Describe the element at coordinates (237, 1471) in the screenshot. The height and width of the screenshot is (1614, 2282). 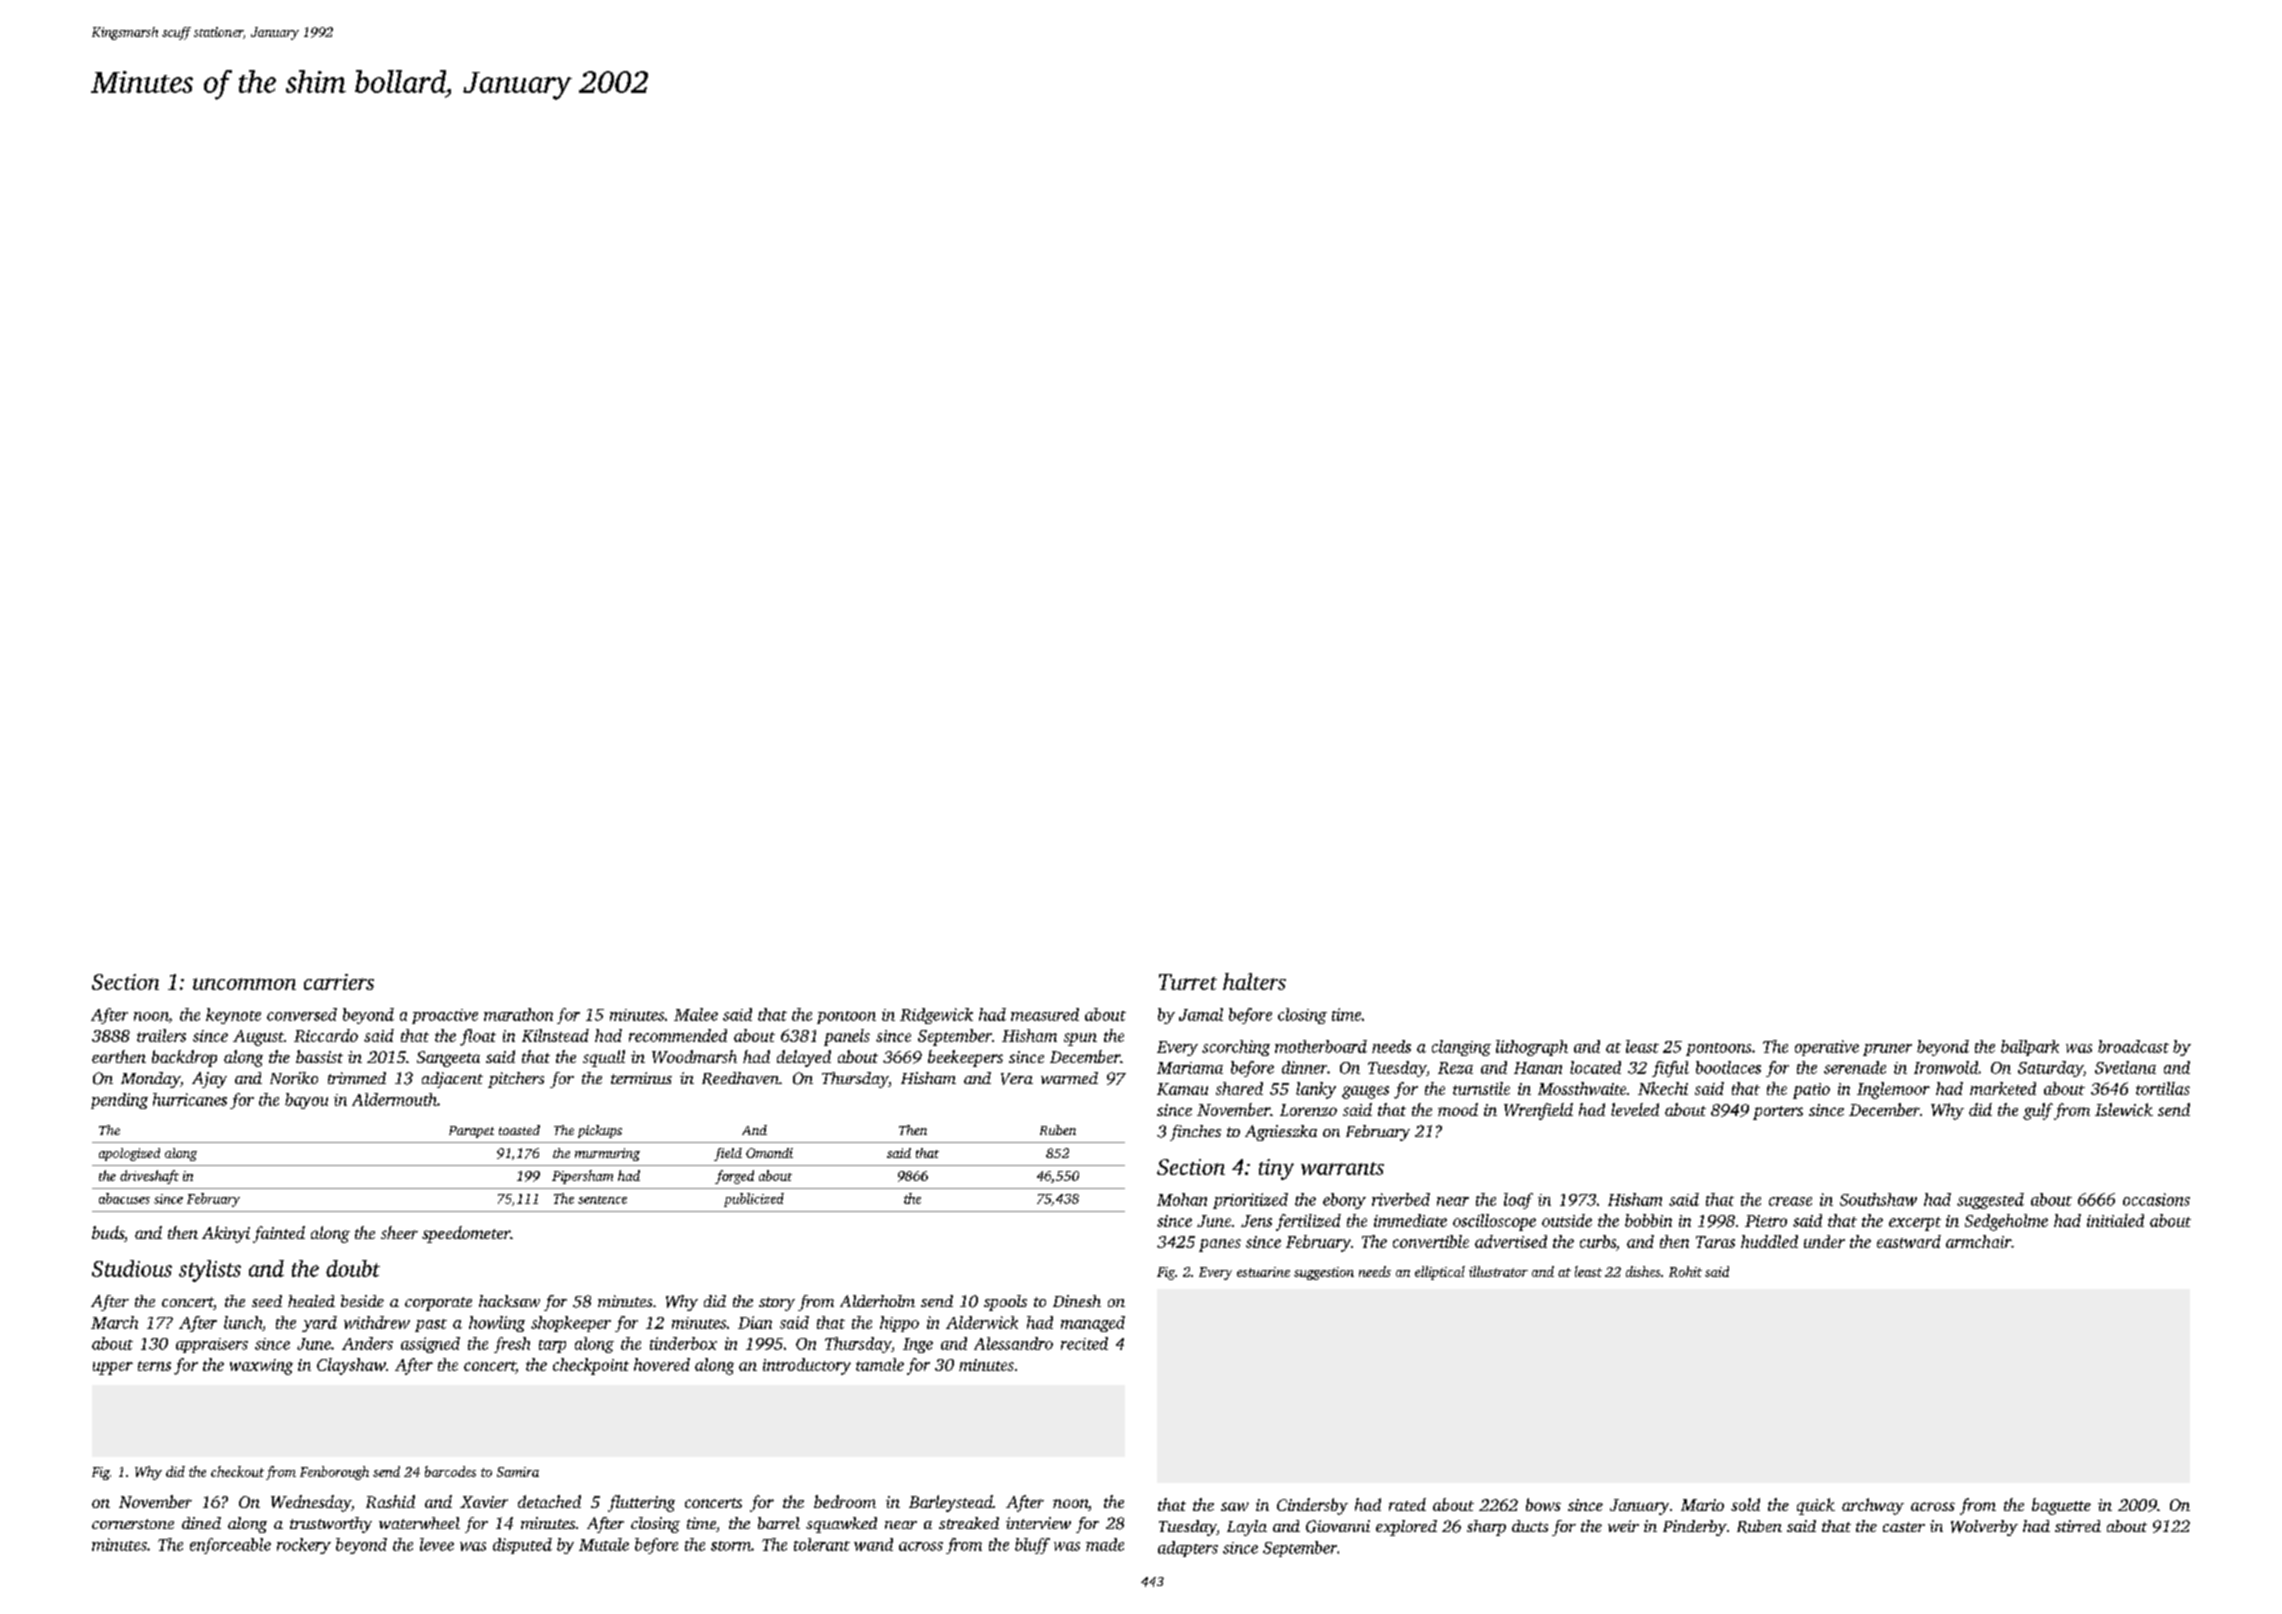
I see `checkout` at that location.
